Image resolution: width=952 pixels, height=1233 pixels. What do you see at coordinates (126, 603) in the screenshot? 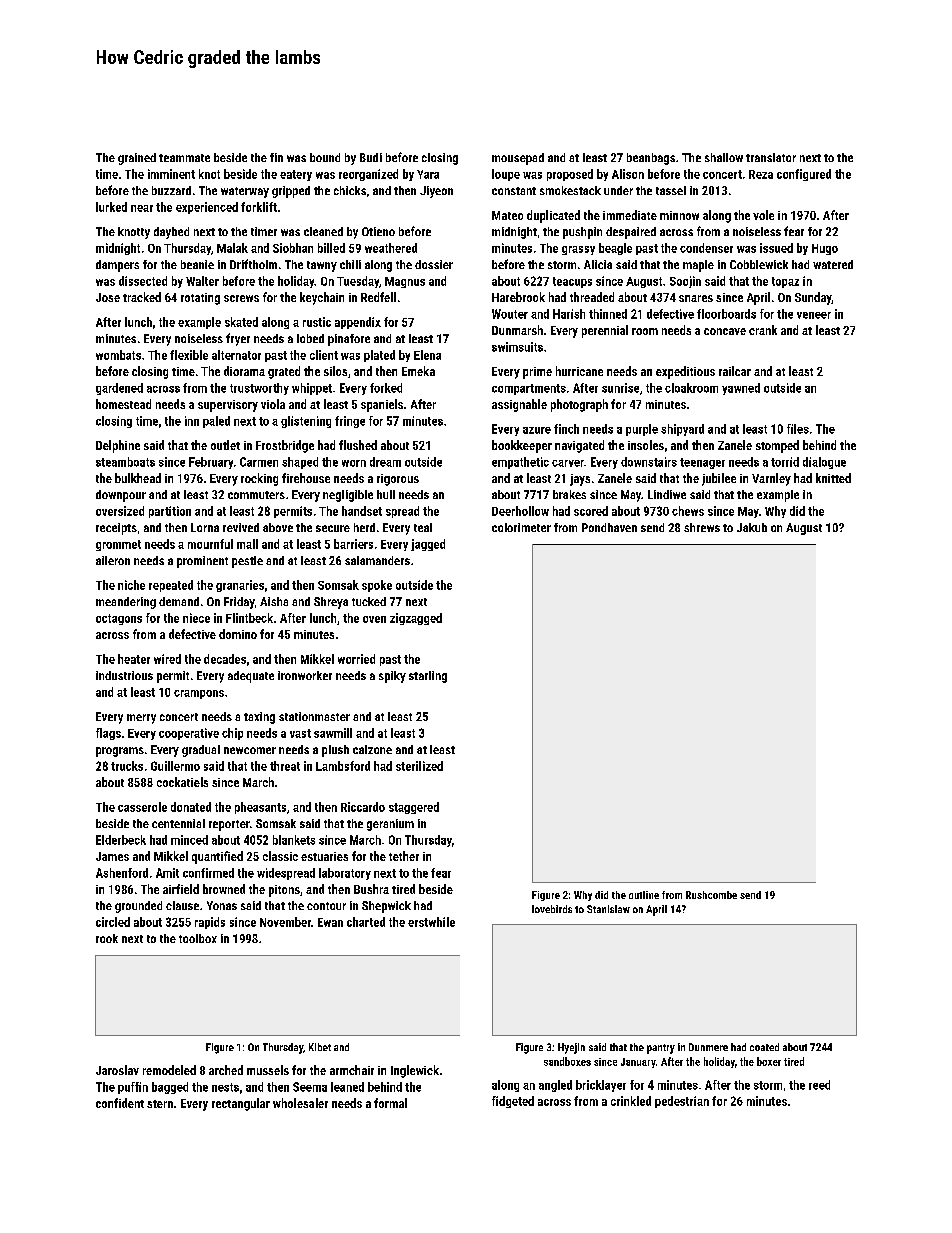
I see `meandering` at bounding box center [126, 603].
